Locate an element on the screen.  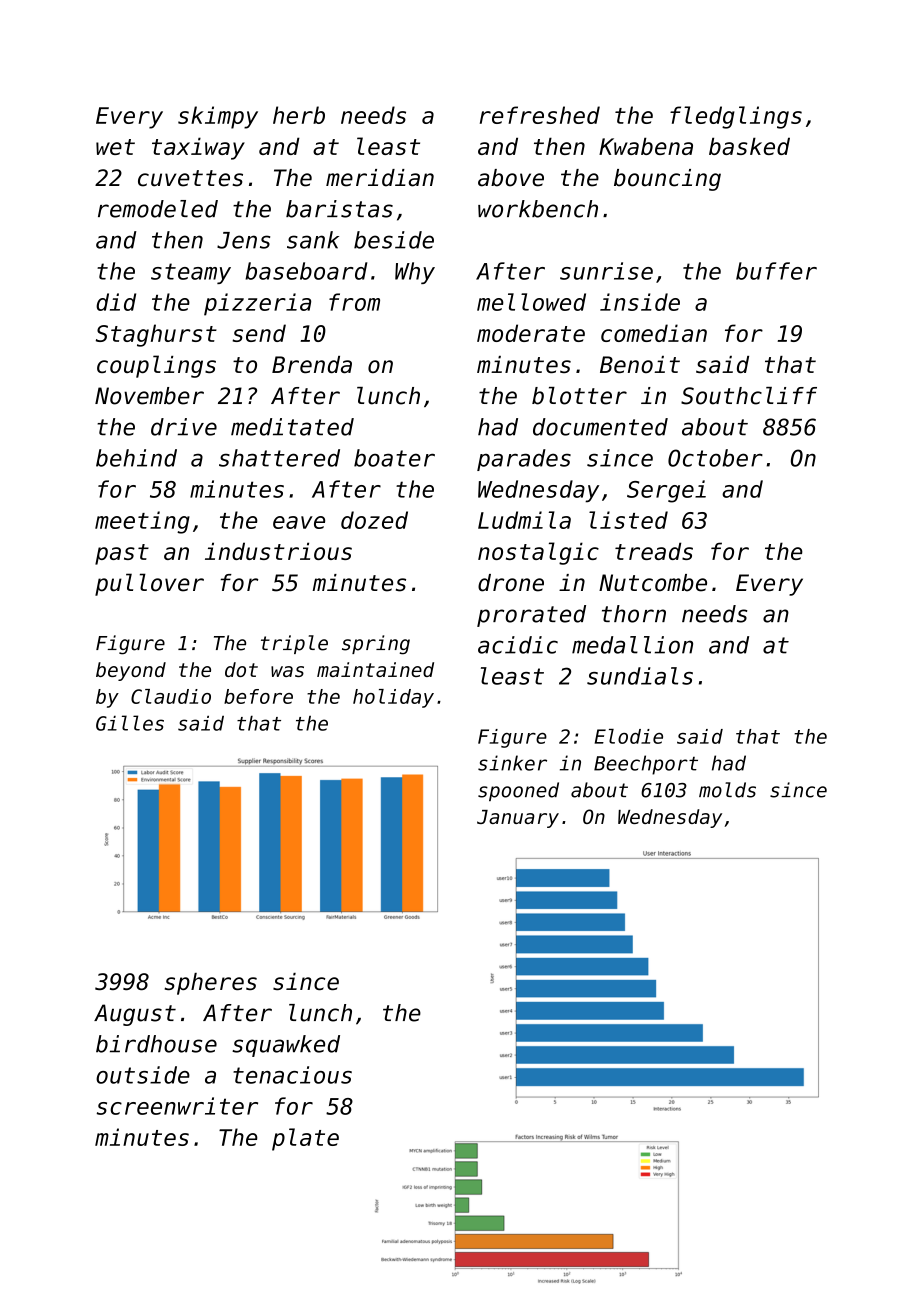
Ludmila is located at coordinates (524, 520).
